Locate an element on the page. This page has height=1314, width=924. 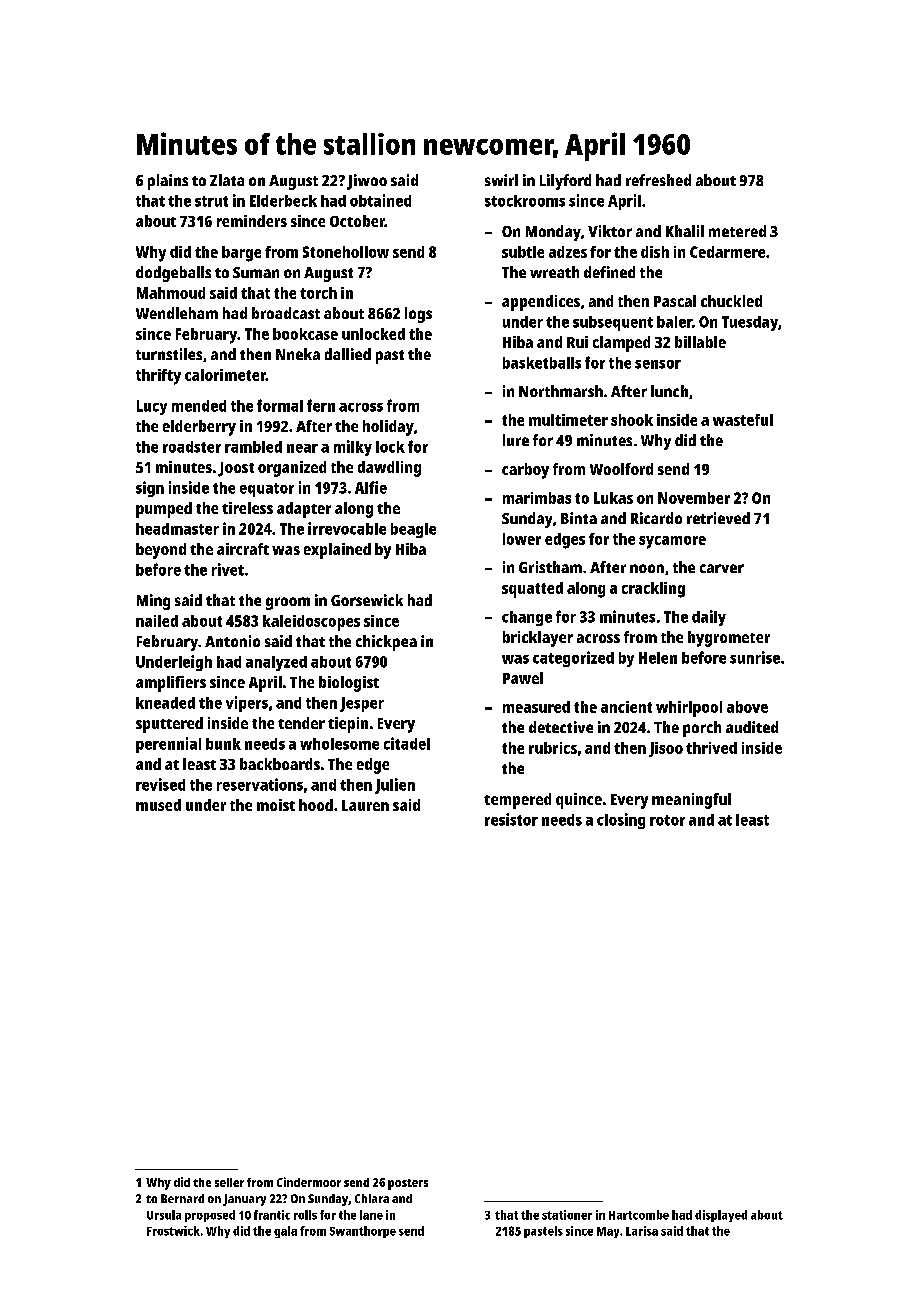
Ricardo is located at coordinates (656, 518).
